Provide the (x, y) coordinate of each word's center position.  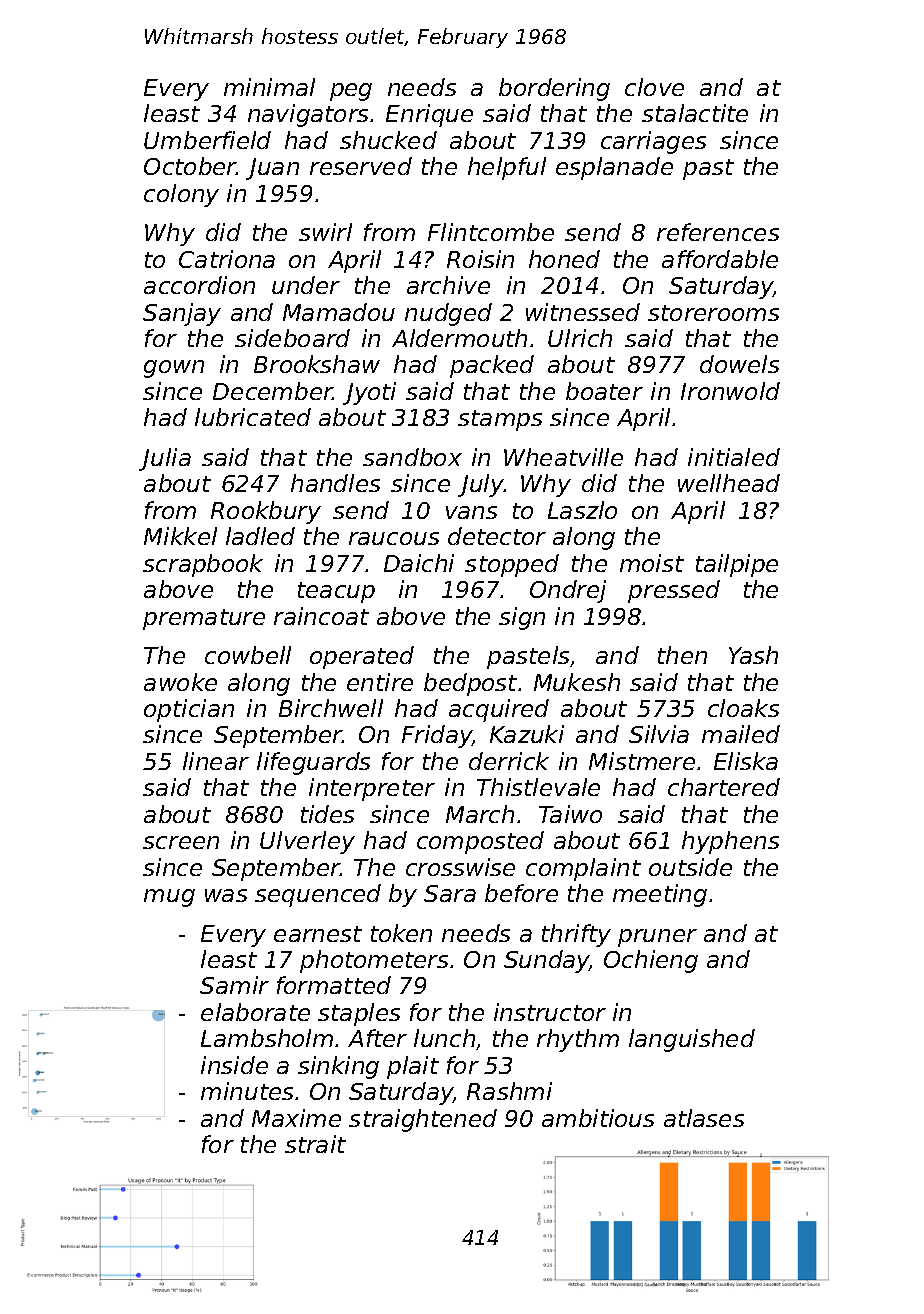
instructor (550, 1012)
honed (564, 259)
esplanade (614, 168)
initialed (734, 457)
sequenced (318, 895)
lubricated (253, 417)
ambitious (598, 1118)
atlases (704, 1118)
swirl (325, 232)
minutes (247, 1091)
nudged (448, 314)
